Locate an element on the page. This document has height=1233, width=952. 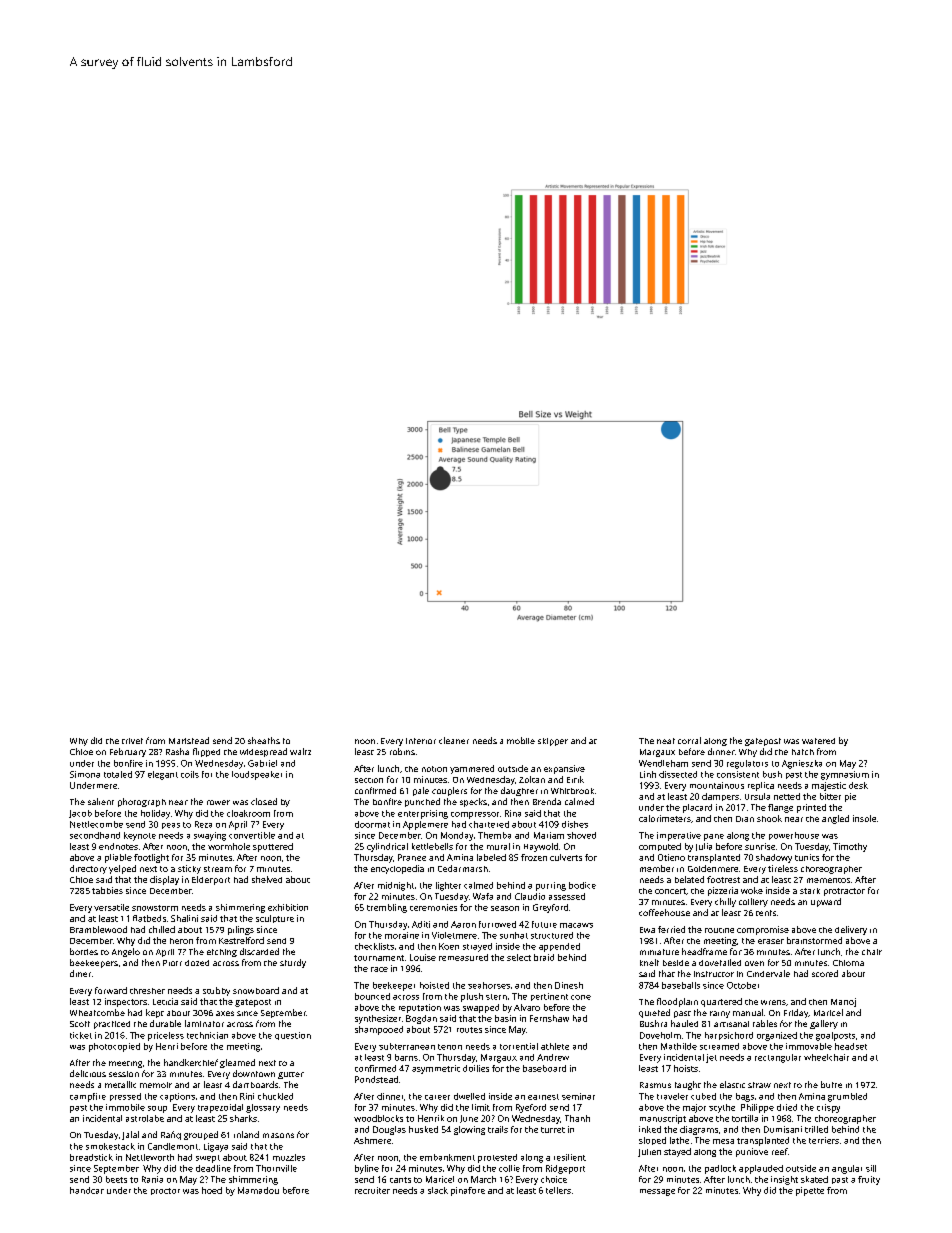
bounced is located at coordinates (372, 996).
